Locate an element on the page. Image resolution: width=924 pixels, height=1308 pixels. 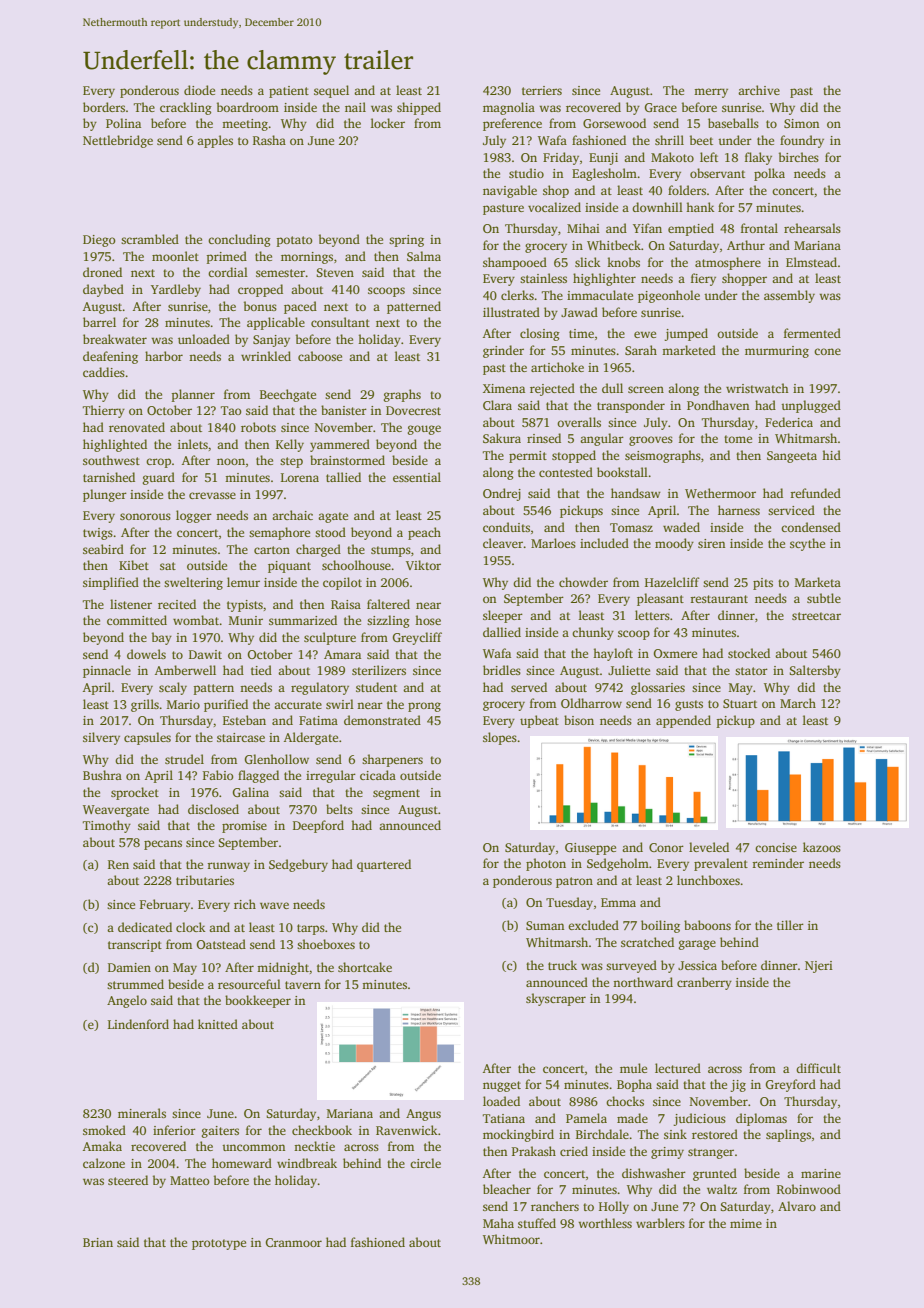
merry is located at coordinates (711, 93).
